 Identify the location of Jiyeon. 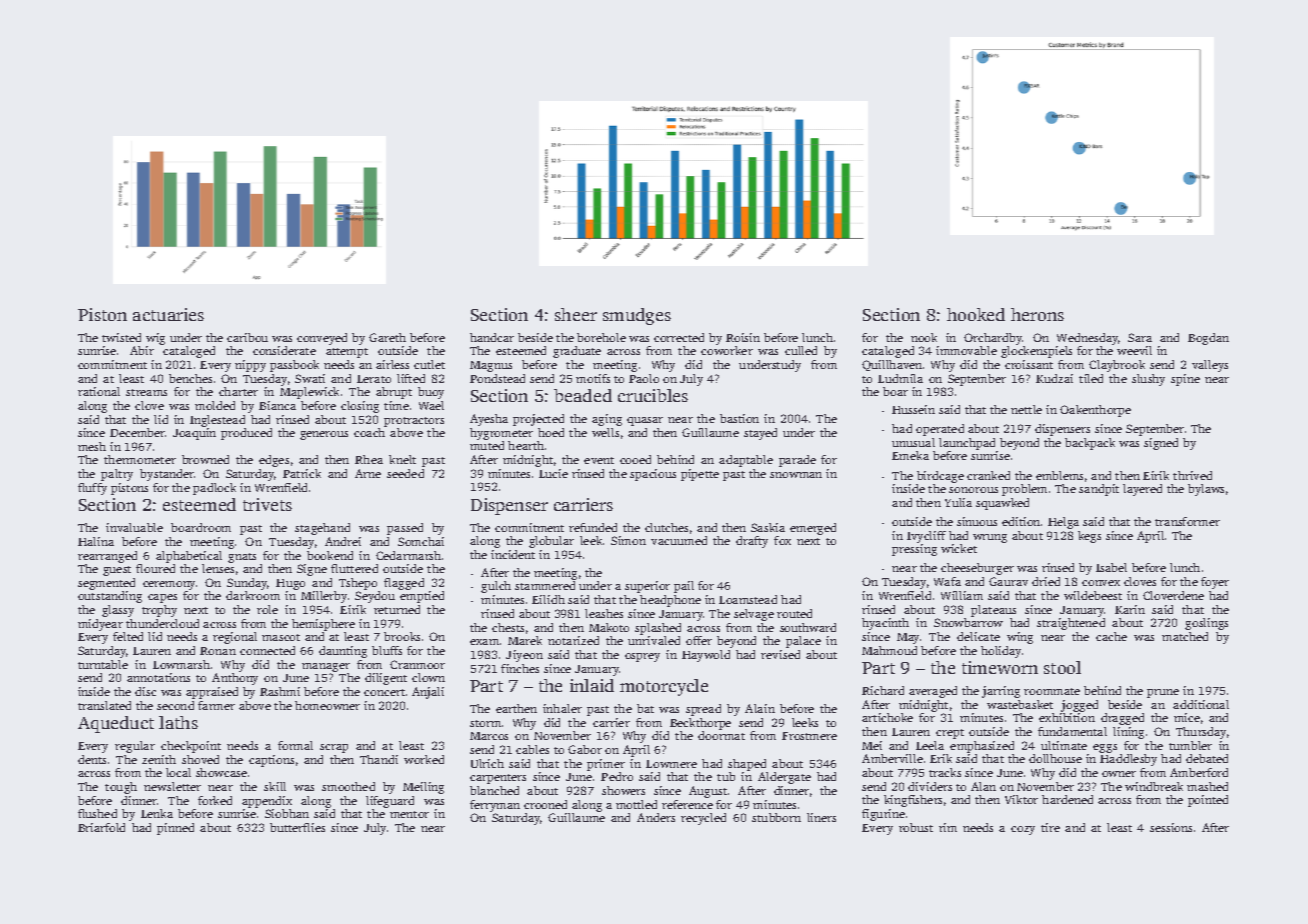
(524, 656).
